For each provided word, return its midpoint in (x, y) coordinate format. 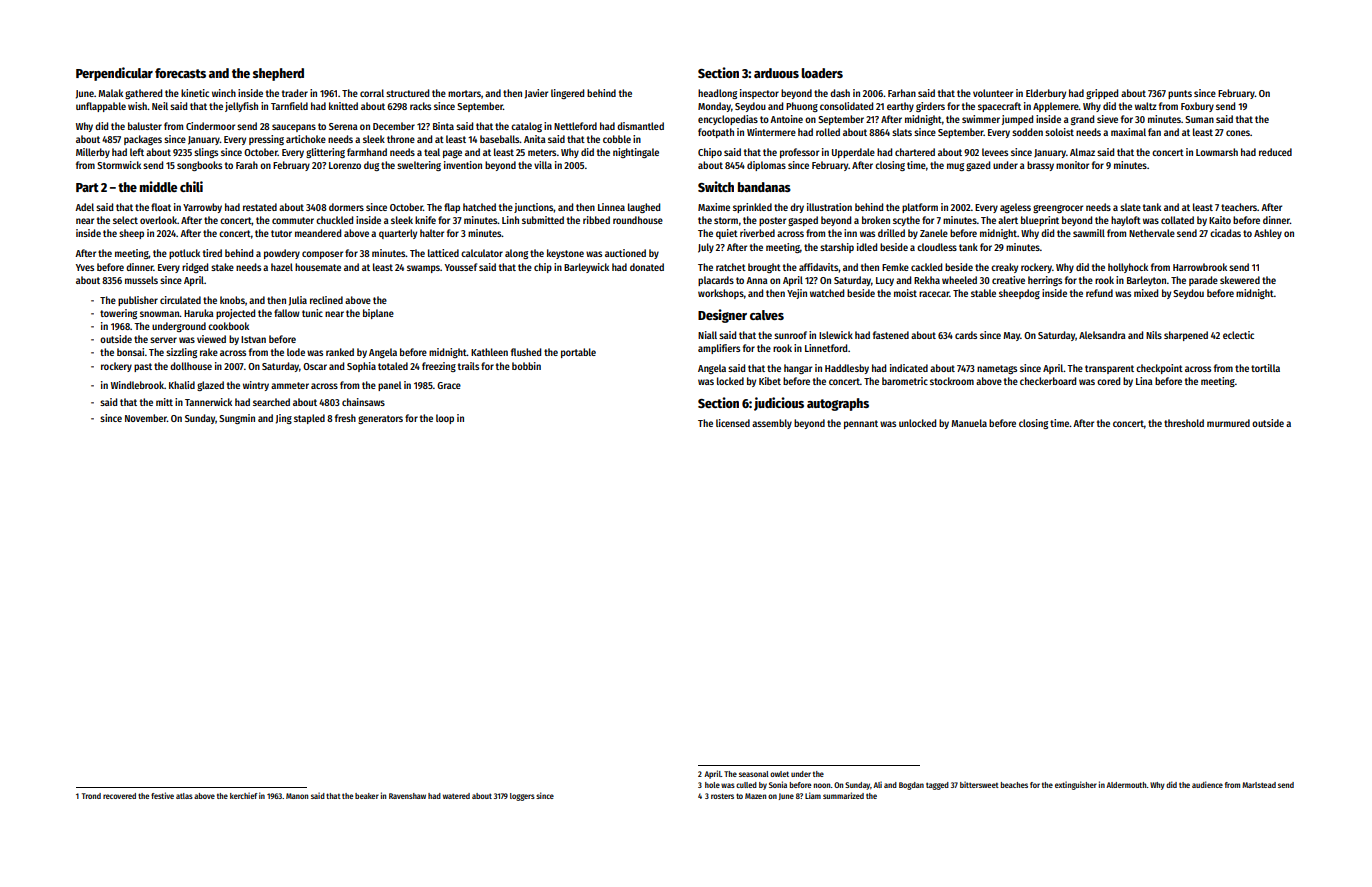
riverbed (757, 233)
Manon (297, 796)
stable (983, 293)
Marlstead (1259, 785)
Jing (284, 419)
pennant (861, 424)
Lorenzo (345, 165)
